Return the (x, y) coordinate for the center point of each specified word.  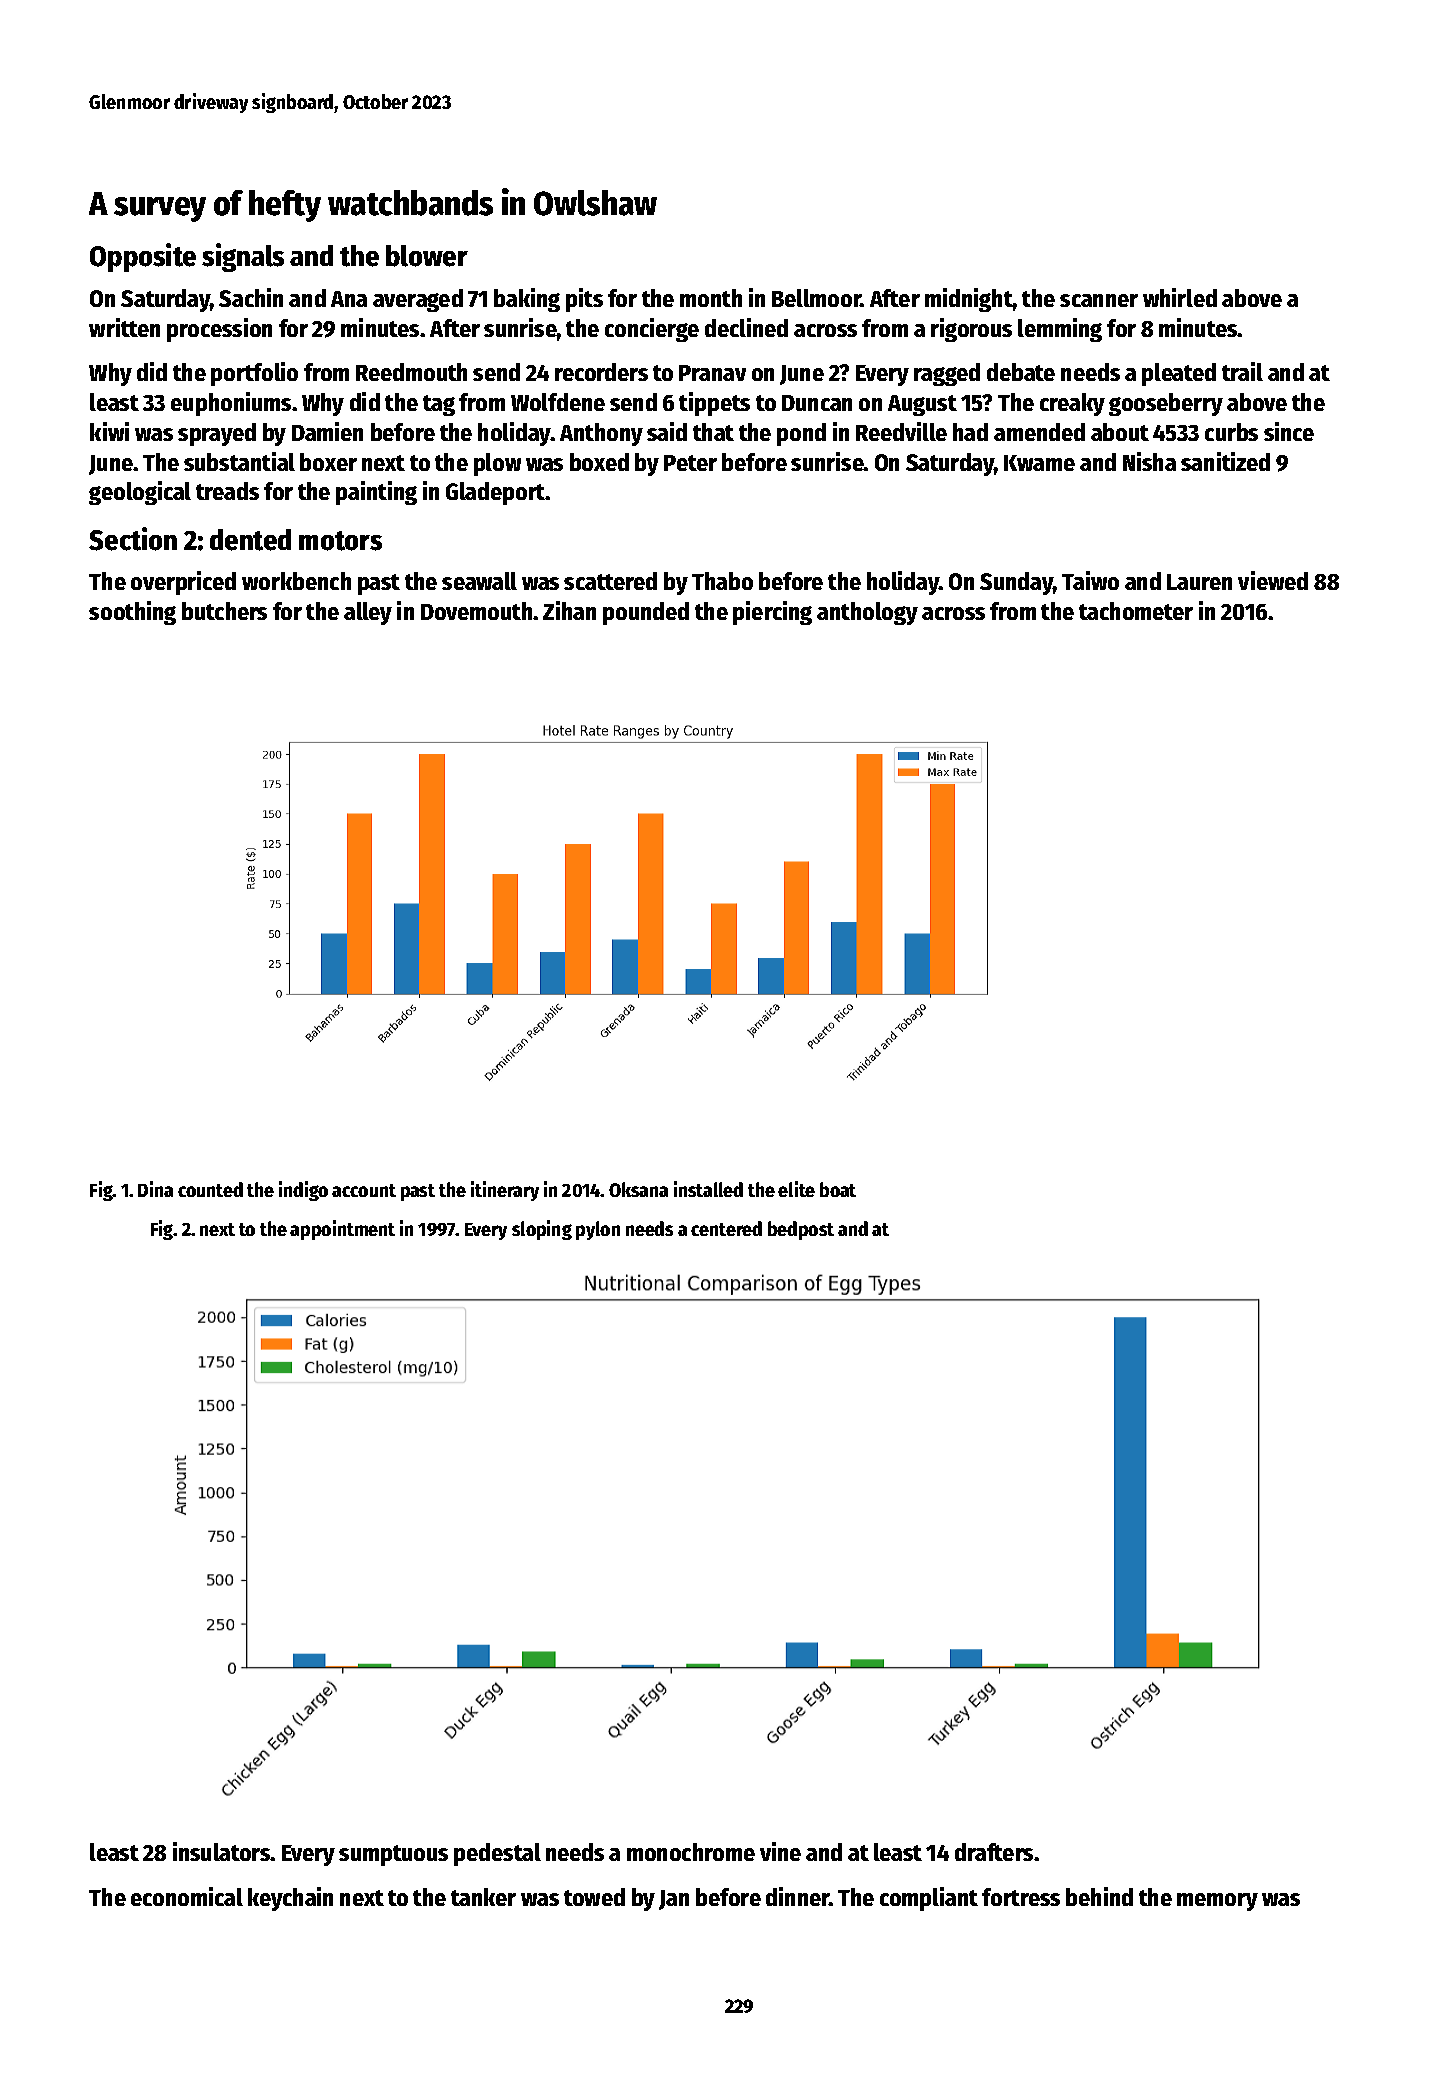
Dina (155, 1189)
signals (243, 257)
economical (187, 1896)
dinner (798, 1896)
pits (584, 300)
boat (838, 1189)
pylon (598, 1230)
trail (1242, 371)
